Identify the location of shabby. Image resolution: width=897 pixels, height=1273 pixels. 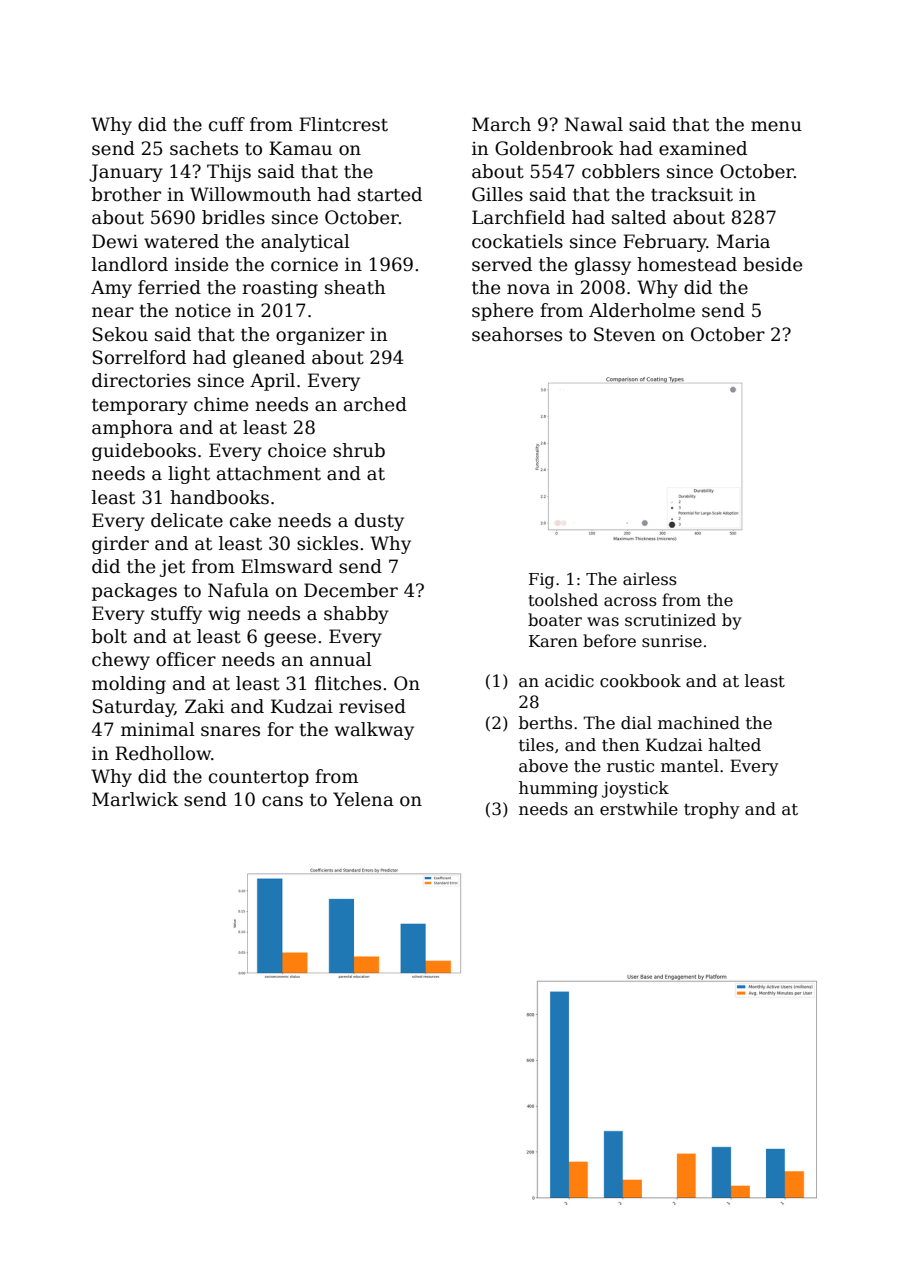
(356, 615).
